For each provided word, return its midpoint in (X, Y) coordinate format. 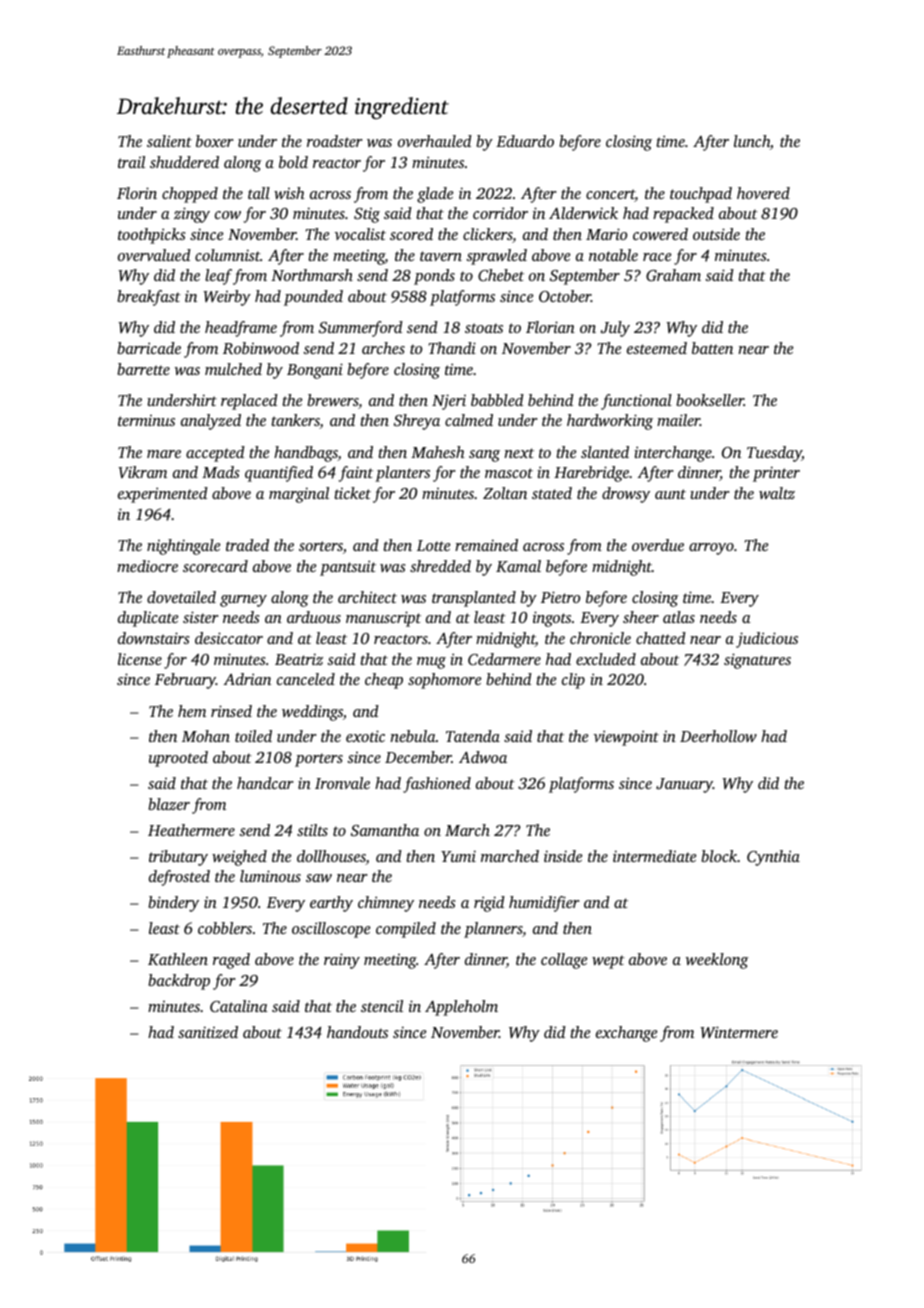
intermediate (654, 856)
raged (231, 961)
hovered (763, 193)
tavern (441, 256)
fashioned (437, 785)
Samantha (385, 830)
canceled (306, 679)
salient (169, 141)
